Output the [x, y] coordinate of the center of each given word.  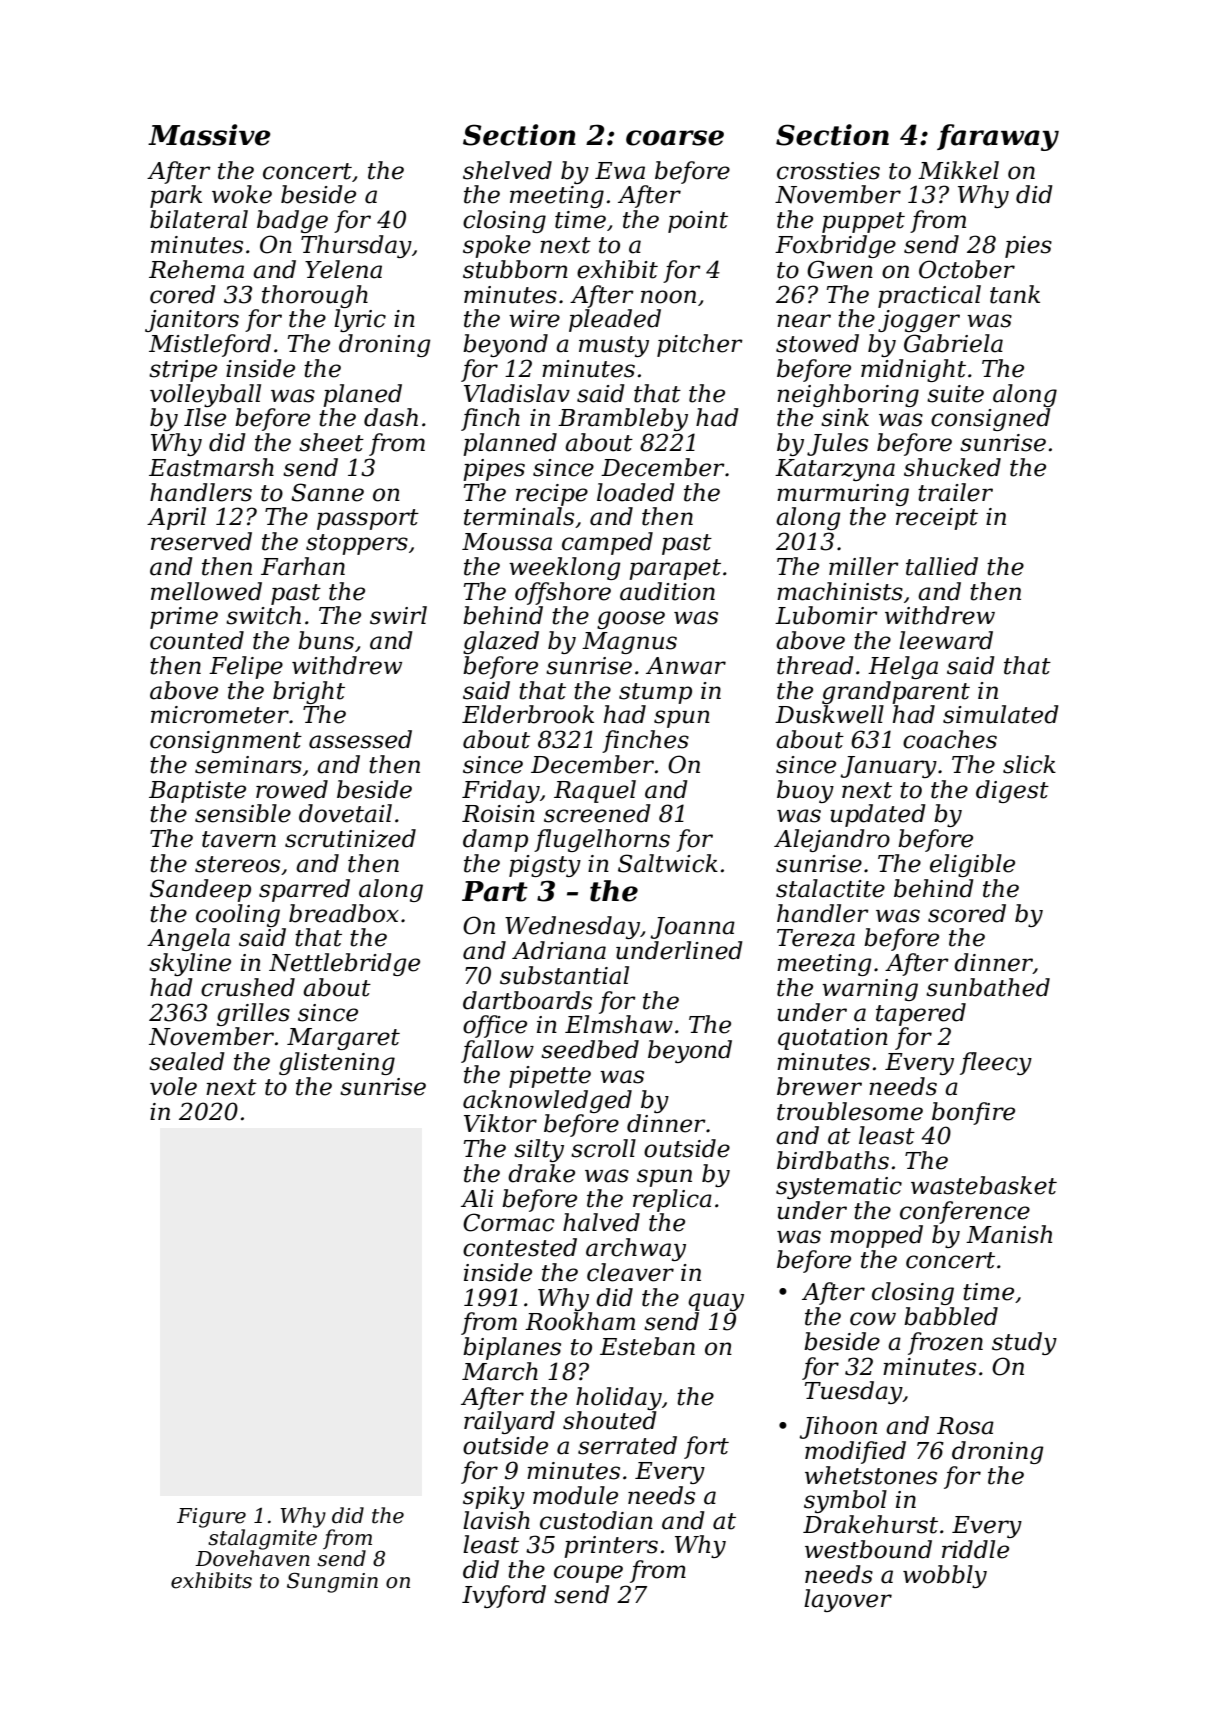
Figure [211, 1518]
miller [864, 566]
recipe [552, 495]
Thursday [356, 246]
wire [534, 319]
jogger [919, 321]
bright [309, 692]
